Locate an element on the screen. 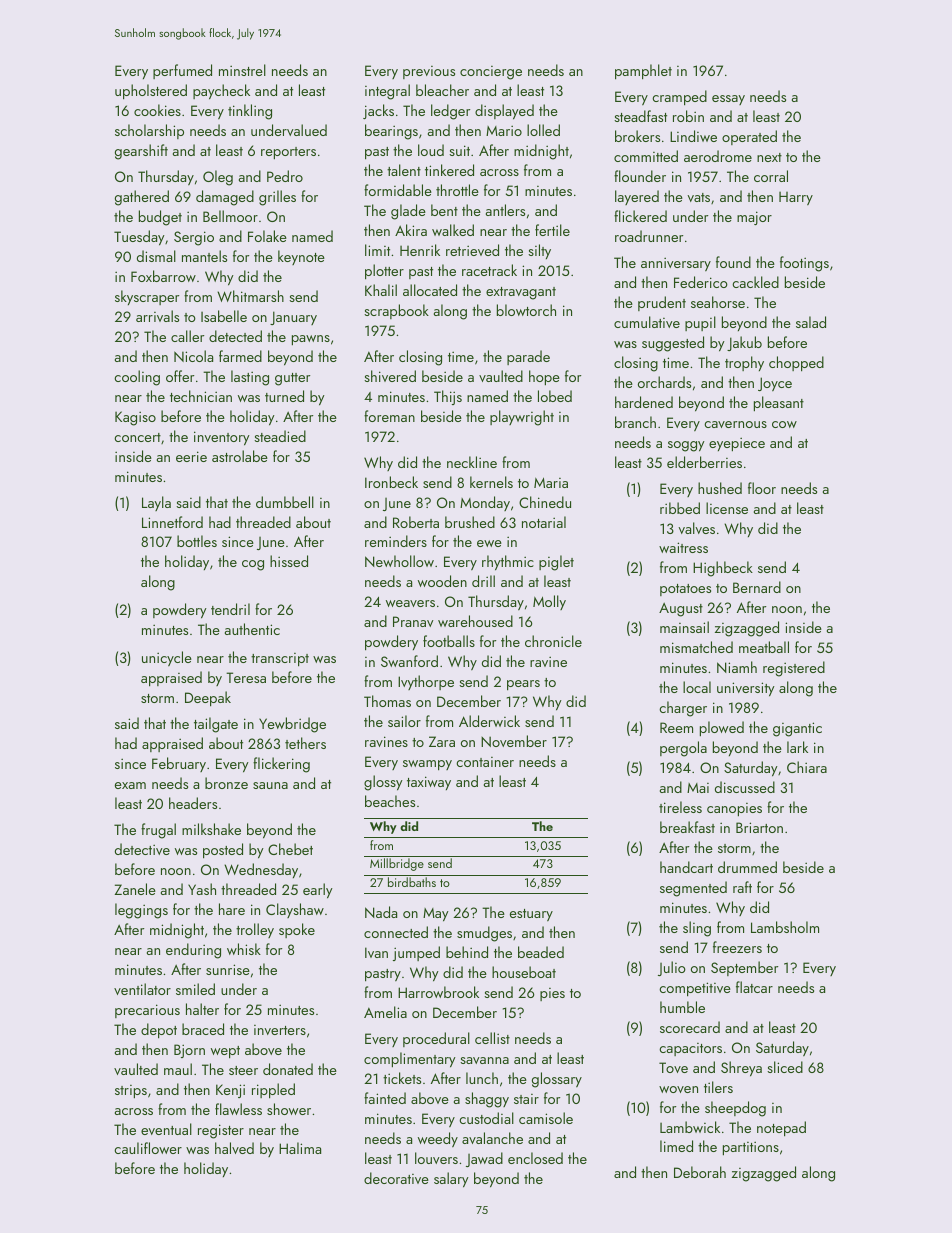 This screenshot has height=1233, width=952. eerie is located at coordinates (191, 456).
